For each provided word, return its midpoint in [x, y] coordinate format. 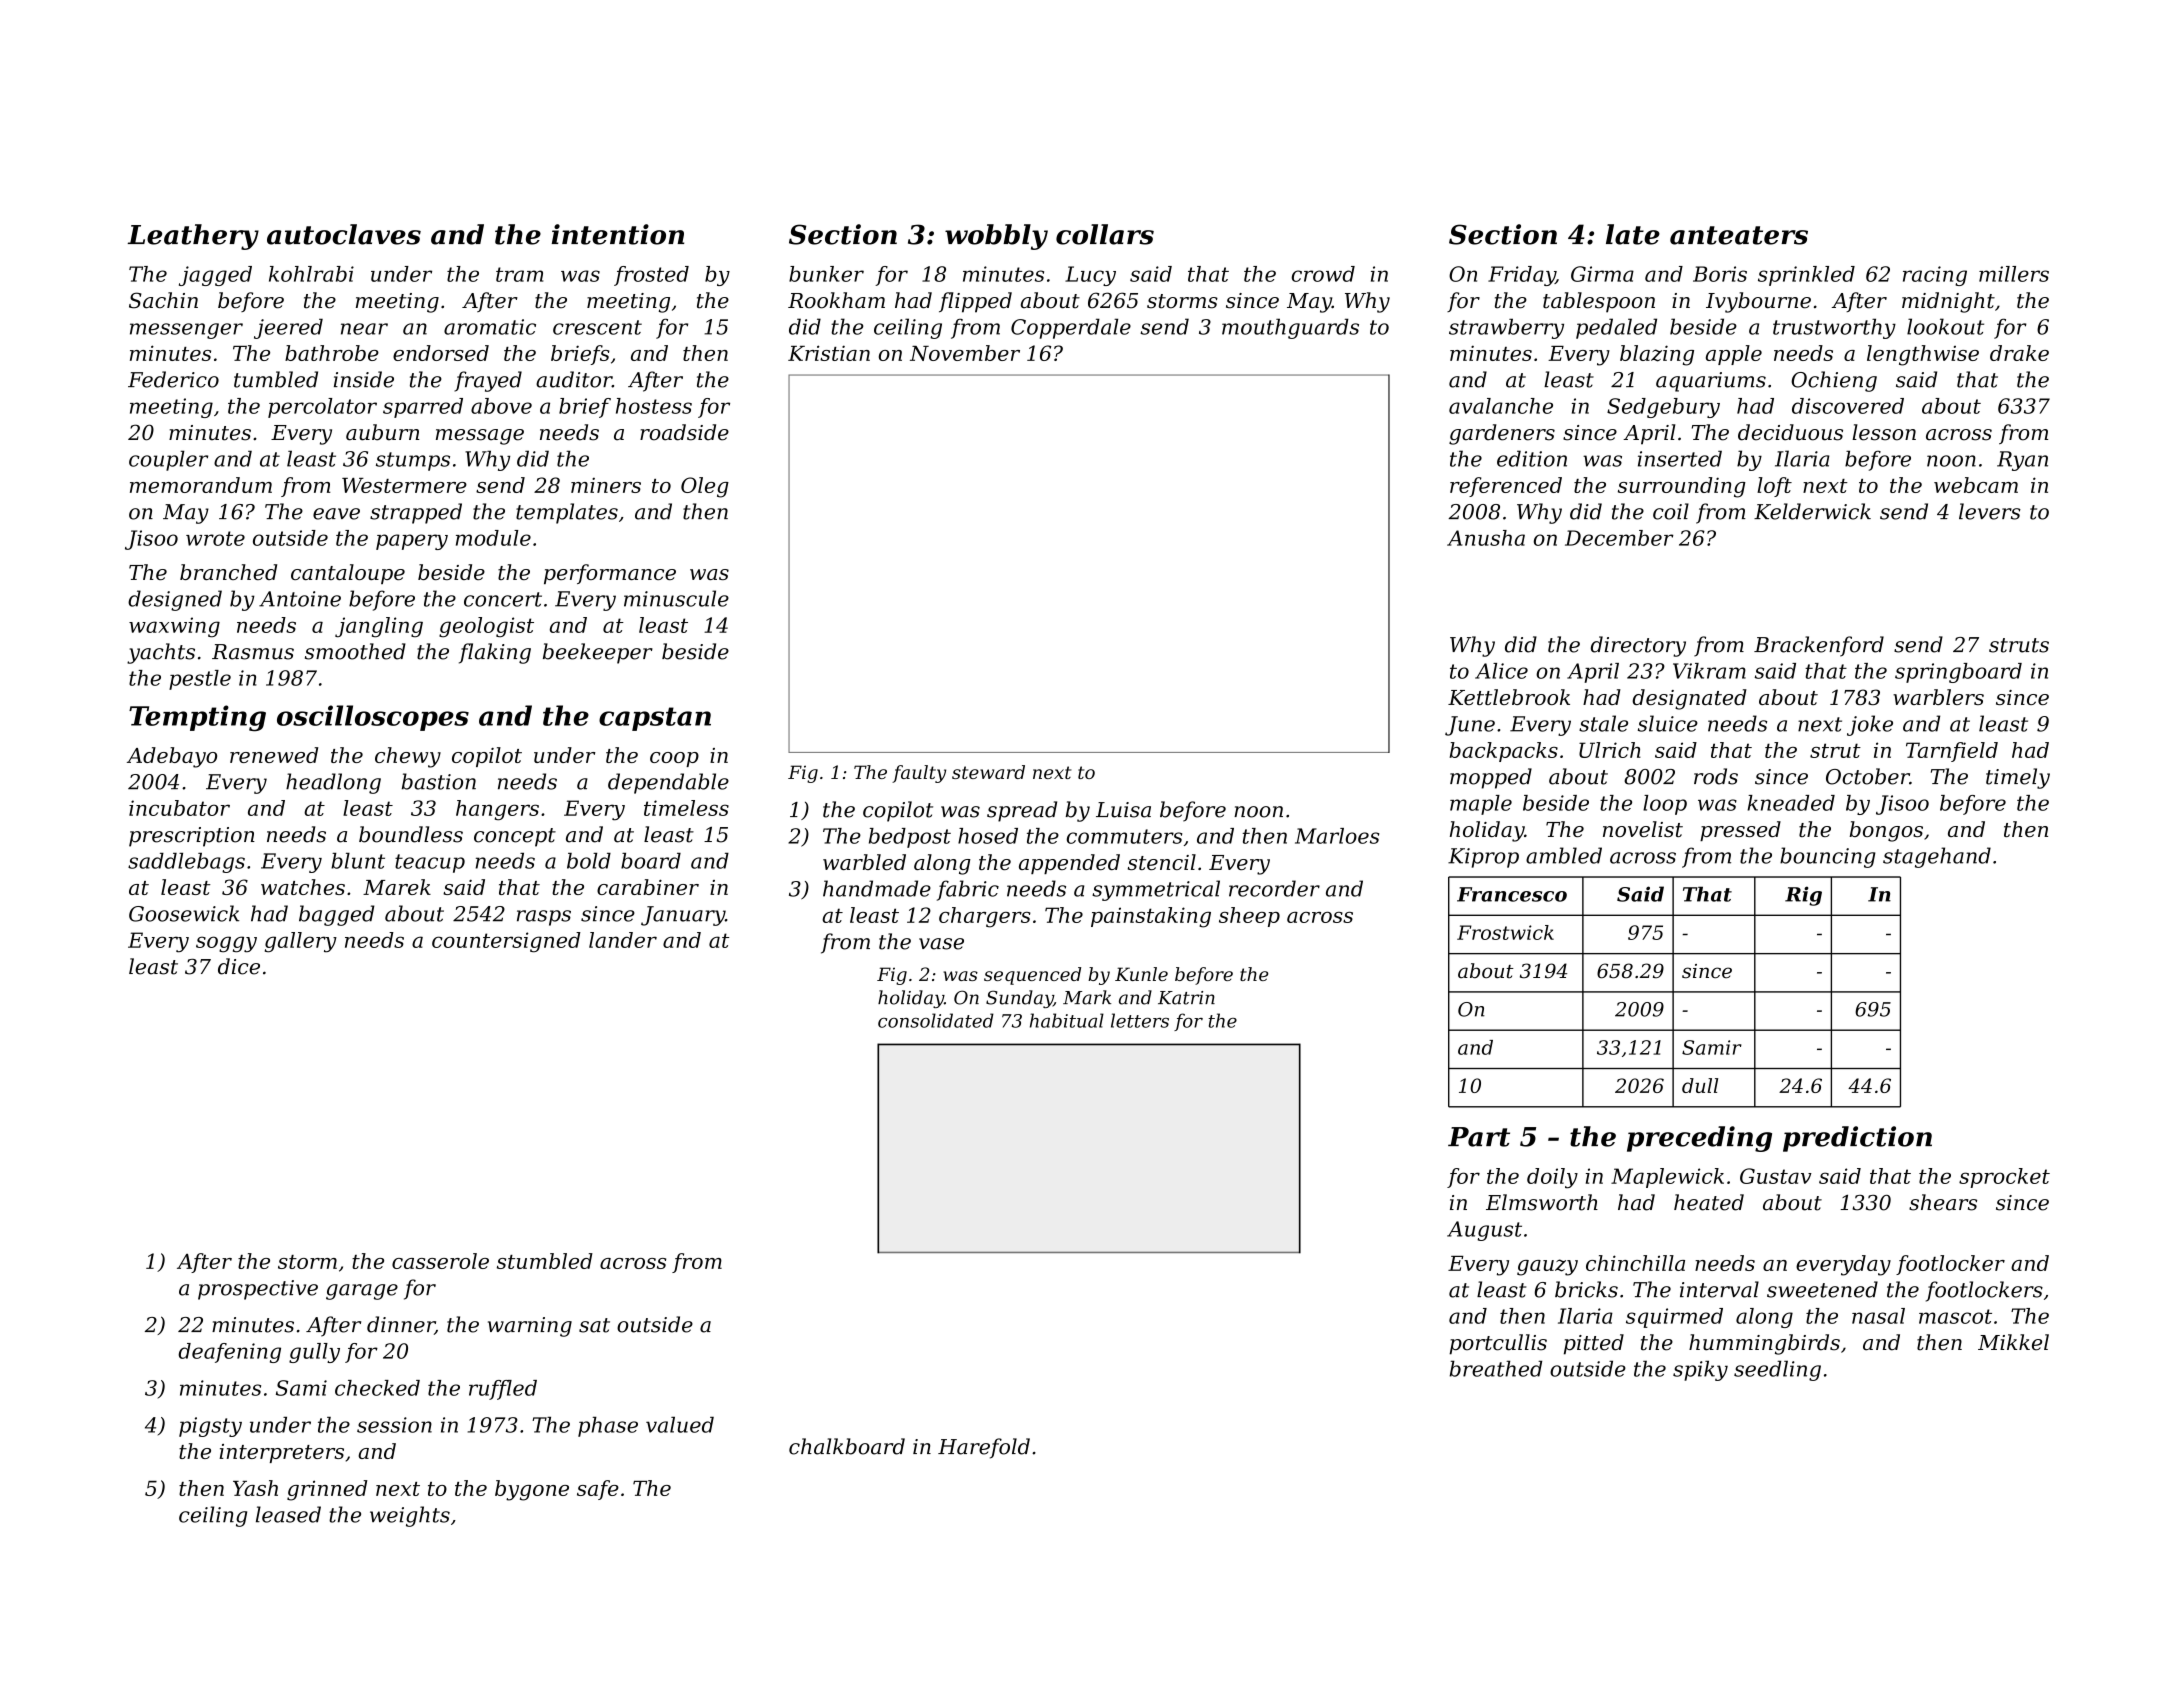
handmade [877, 888]
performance [610, 574]
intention [618, 234]
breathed [1495, 1368]
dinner [401, 1325]
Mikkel [2013, 1342]
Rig [1803, 896]
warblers [1938, 697]
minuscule [676, 598]
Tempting [197, 718]
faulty [919, 774]
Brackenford [1819, 646]
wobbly [996, 237]
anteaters [1739, 235]
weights [410, 1516]
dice [239, 966]
